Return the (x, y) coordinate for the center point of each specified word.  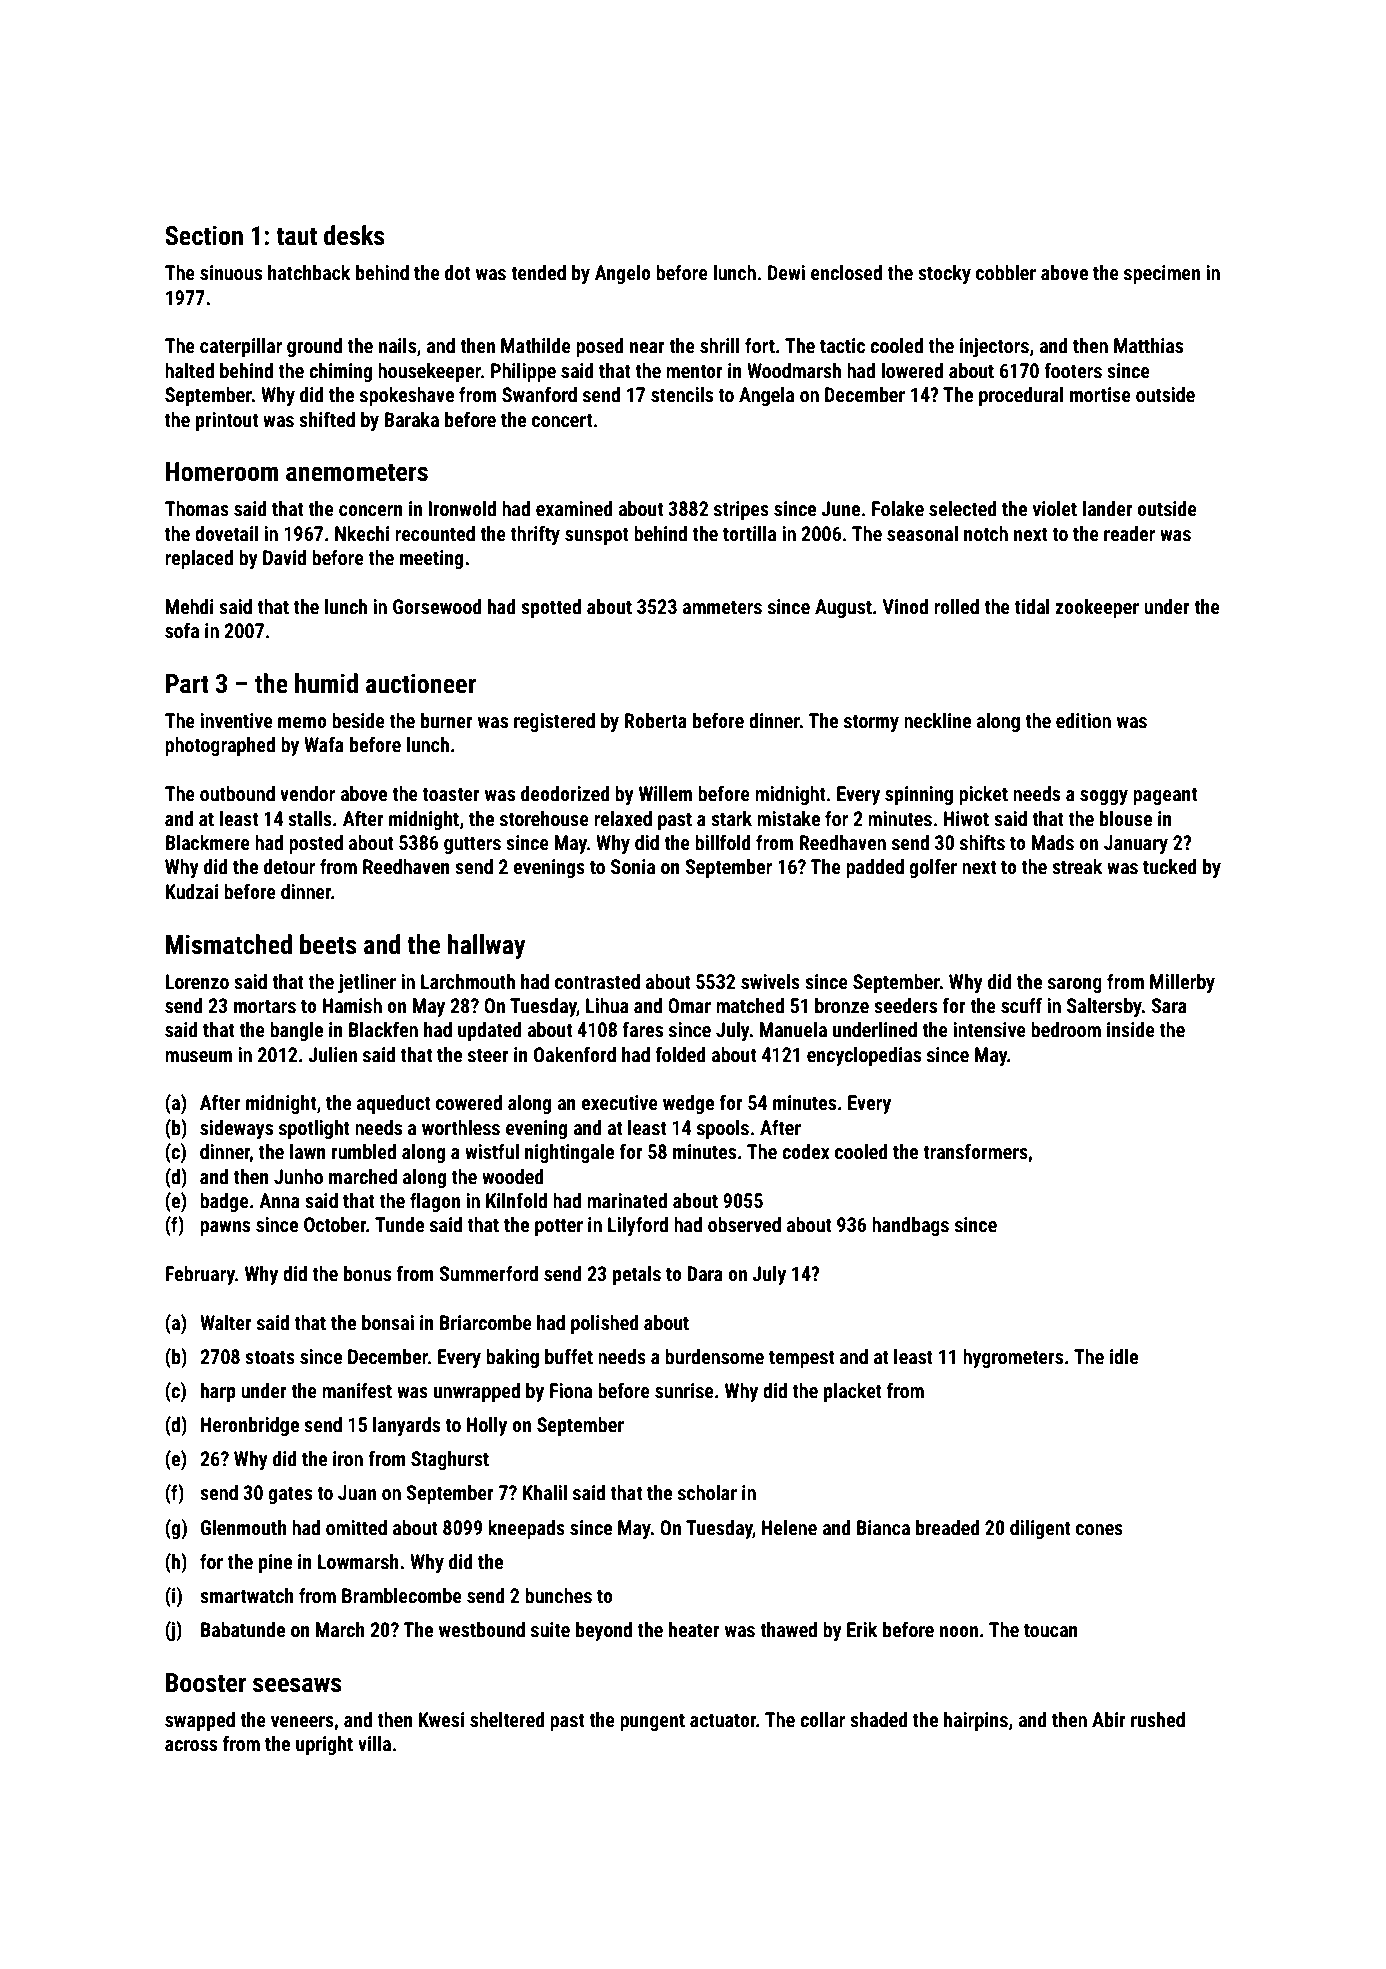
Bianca (883, 1527)
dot (457, 272)
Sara (1169, 1005)
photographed (220, 746)
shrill (720, 345)
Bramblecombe (402, 1595)
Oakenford (575, 1054)
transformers (975, 1151)
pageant (1165, 796)
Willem (665, 793)
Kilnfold (516, 1200)
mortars (265, 1006)
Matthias (1148, 345)
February (200, 1275)
